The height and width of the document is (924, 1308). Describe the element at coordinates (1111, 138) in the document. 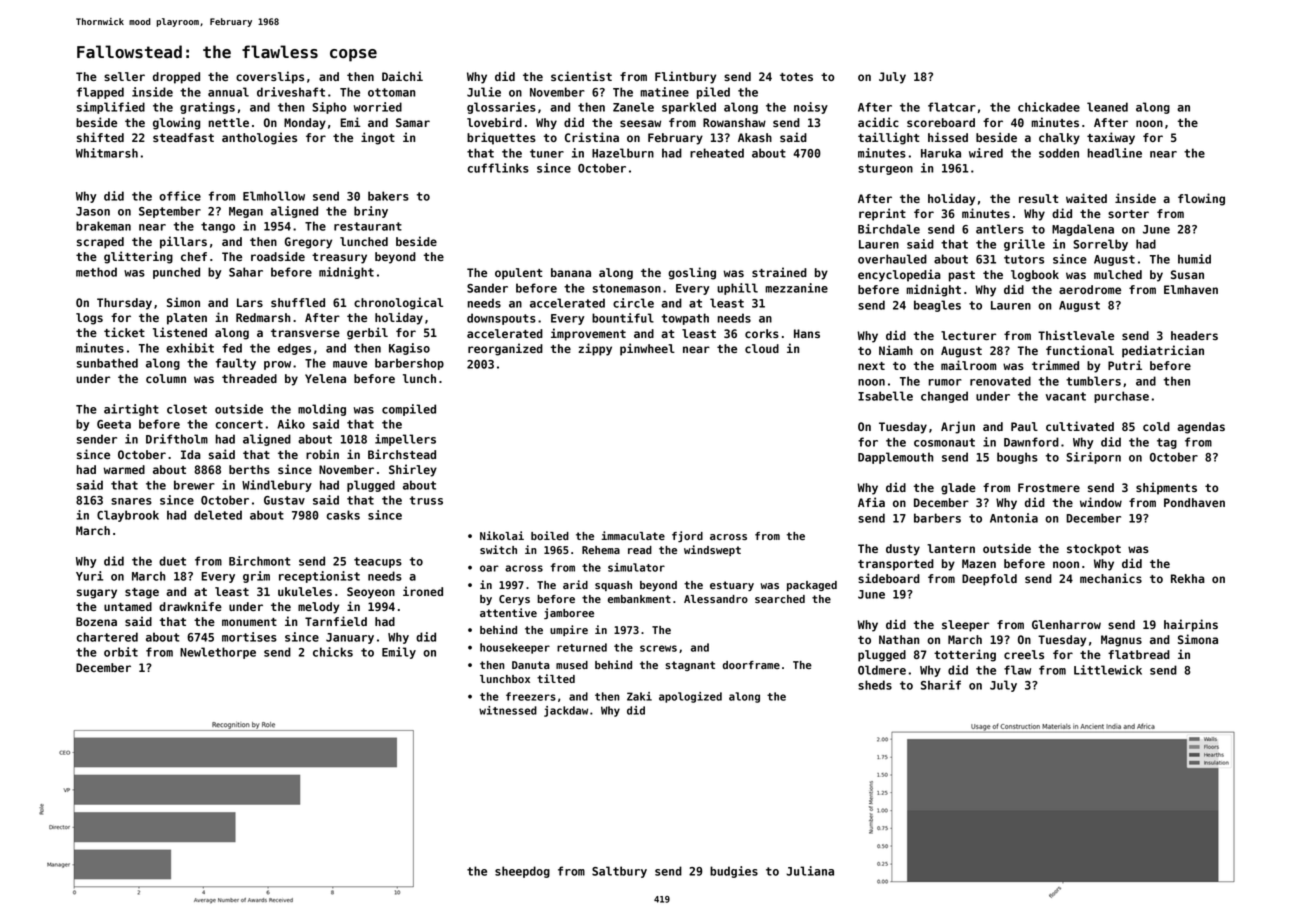

I see `taxiway` at that location.
